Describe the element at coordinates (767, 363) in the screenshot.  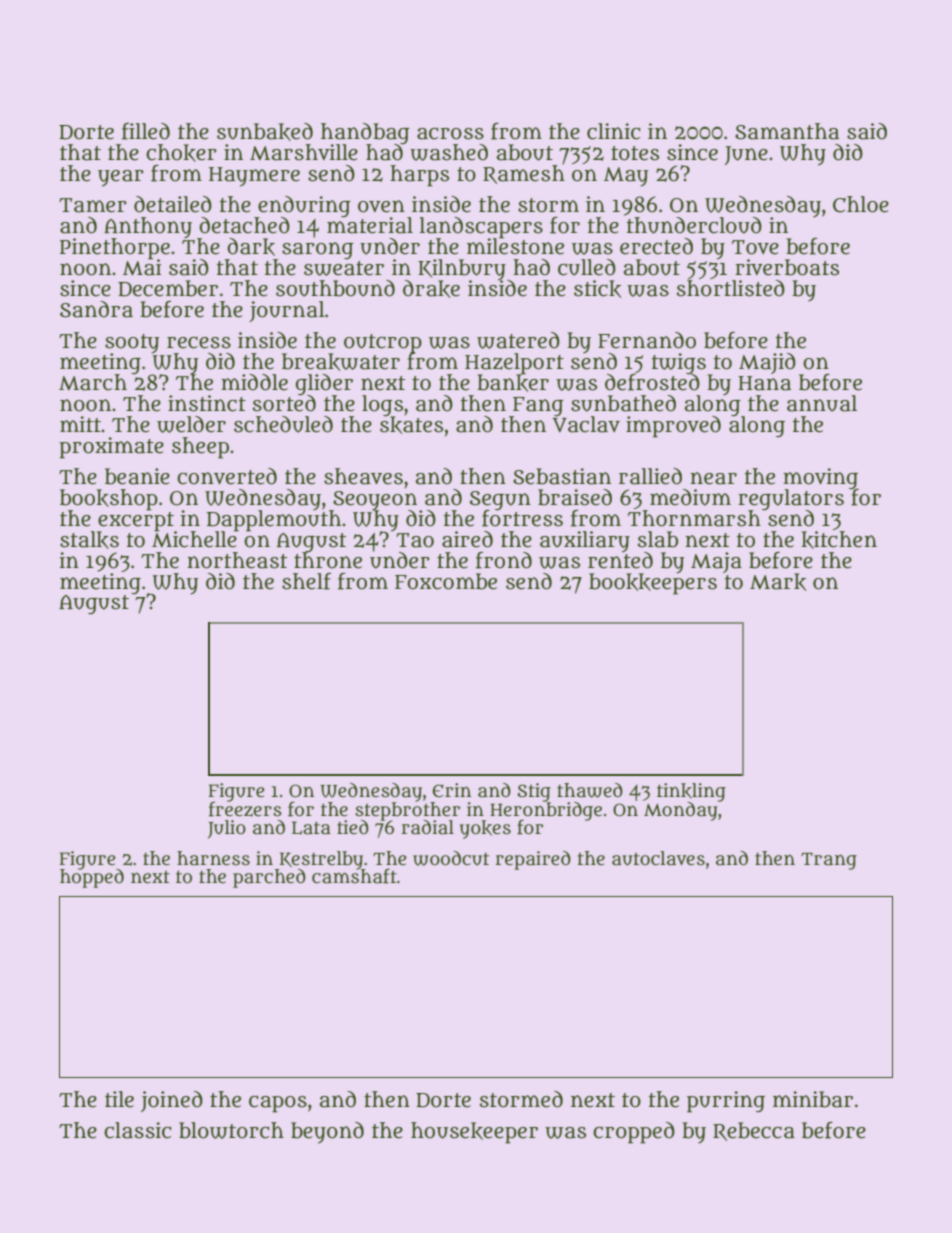
I see `Majid` at that location.
